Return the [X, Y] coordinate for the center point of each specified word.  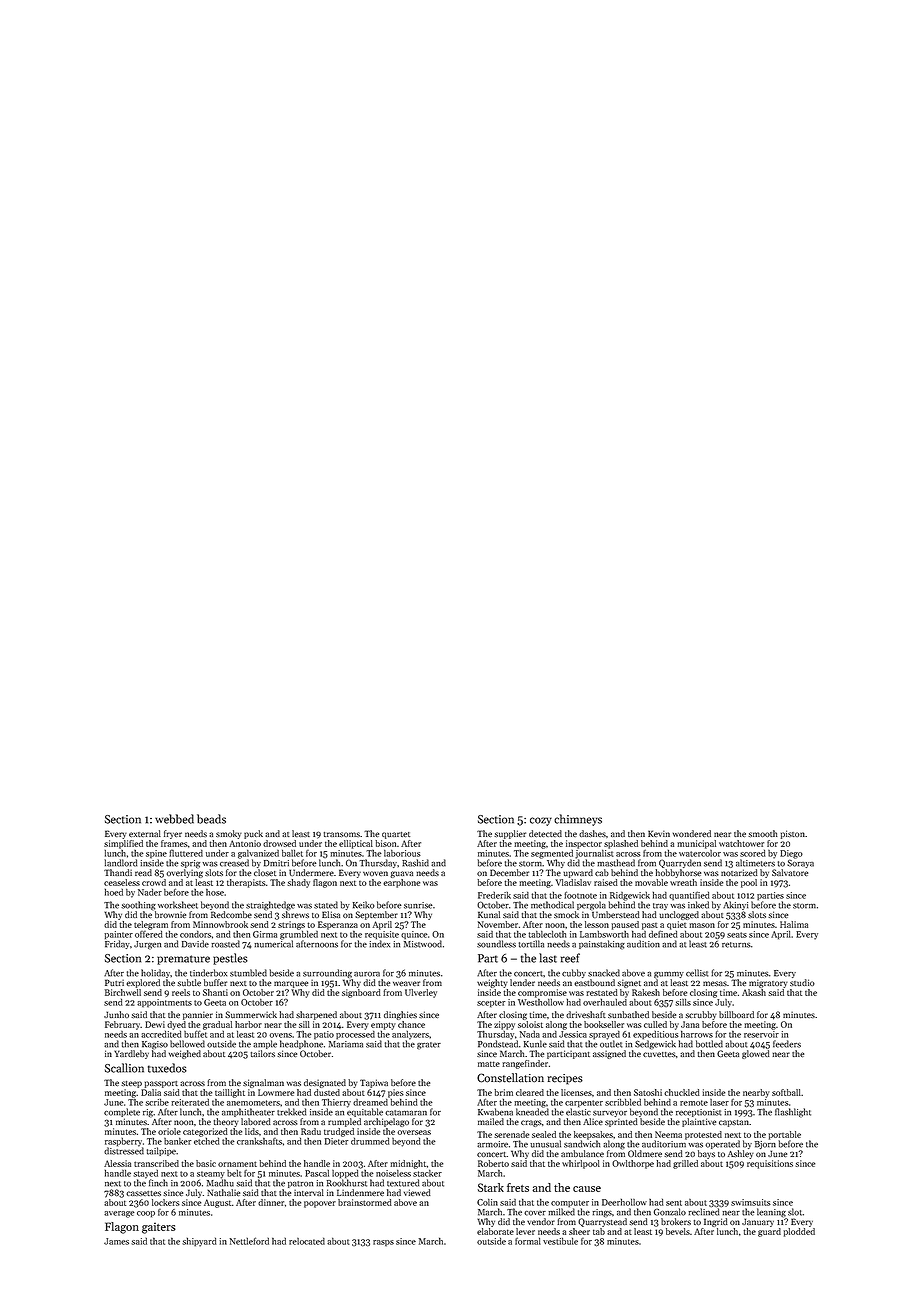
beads [211, 819]
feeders [787, 1044]
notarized [739, 872]
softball [786, 1092]
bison [385, 843]
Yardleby [131, 1054]
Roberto [493, 1163]
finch [158, 1183]
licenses [576, 1092]
